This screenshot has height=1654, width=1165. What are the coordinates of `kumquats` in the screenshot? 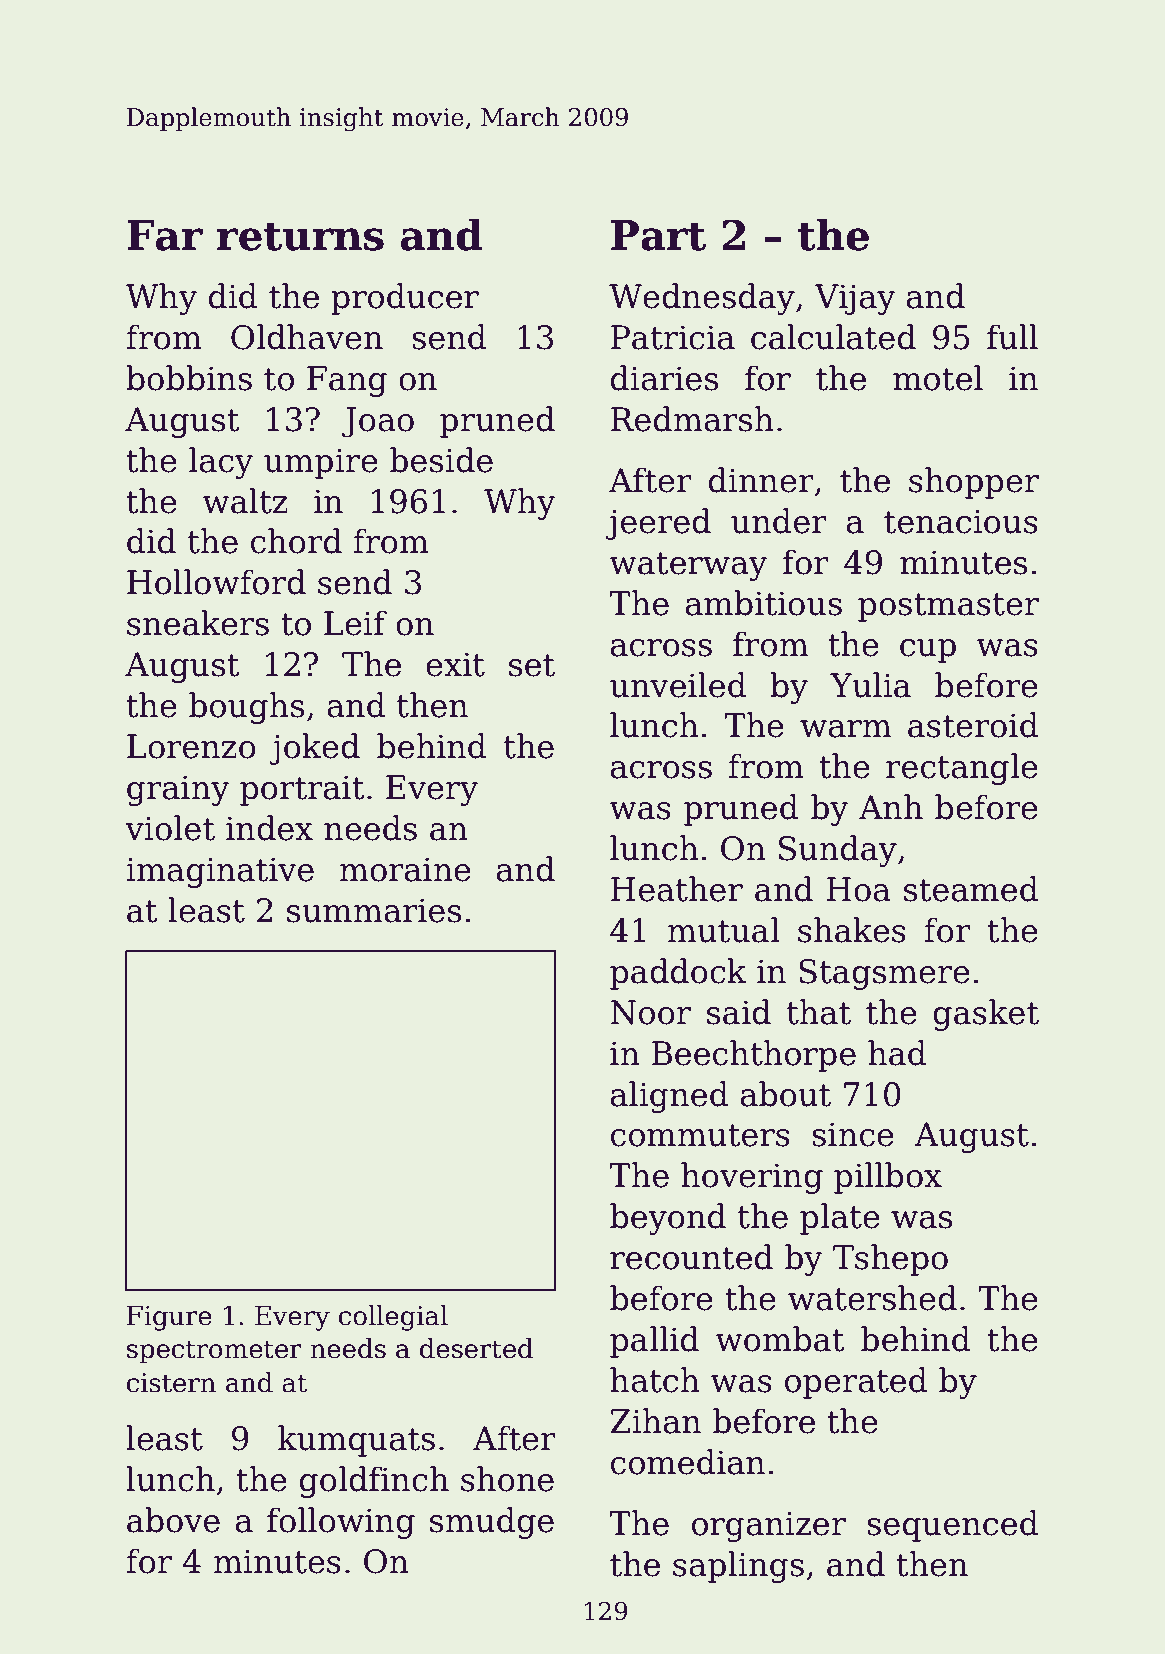 It's located at (356, 1441).
